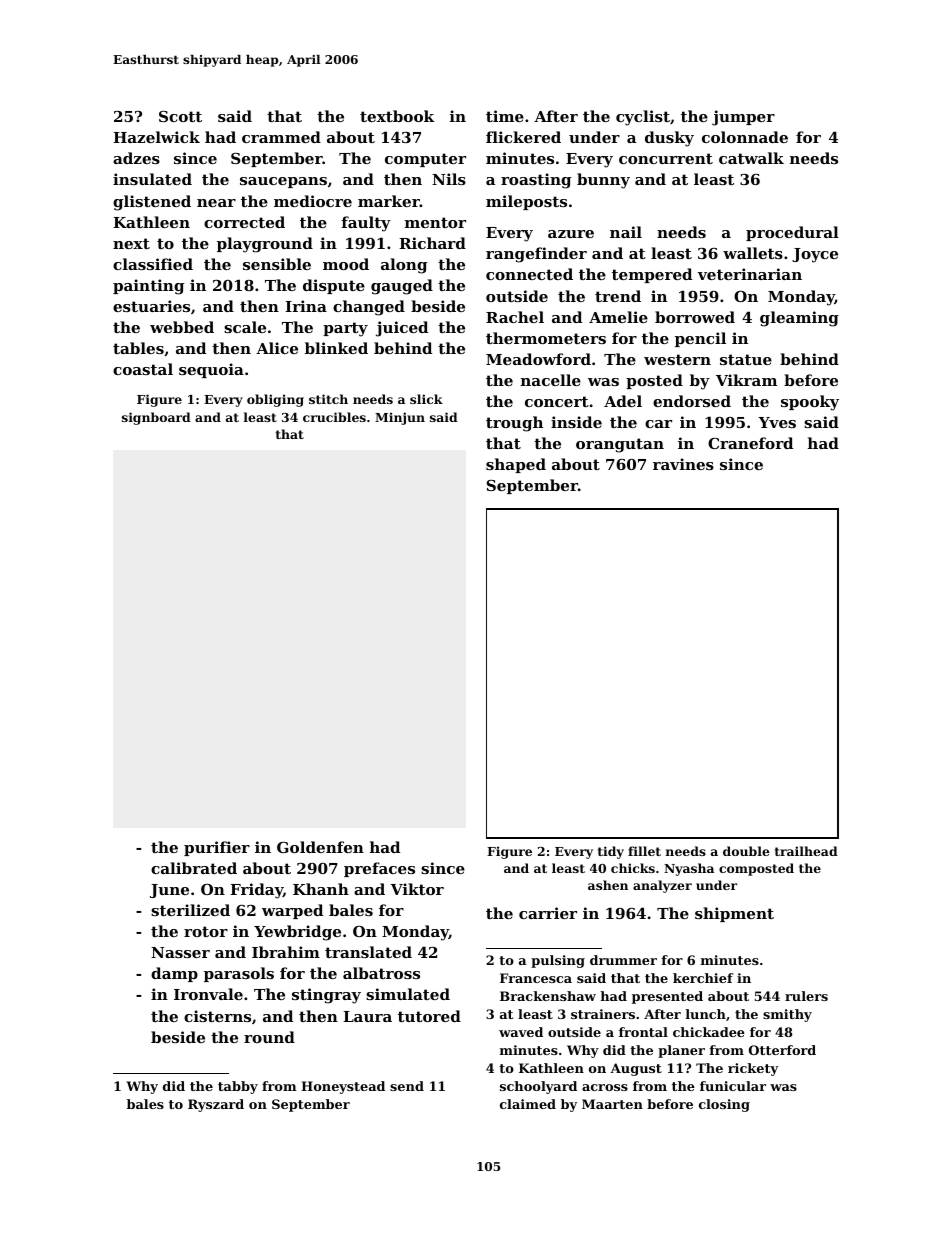 The width and height of the screenshot is (952, 1233). What do you see at coordinates (792, 233) in the screenshot?
I see `procedural` at bounding box center [792, 233].
